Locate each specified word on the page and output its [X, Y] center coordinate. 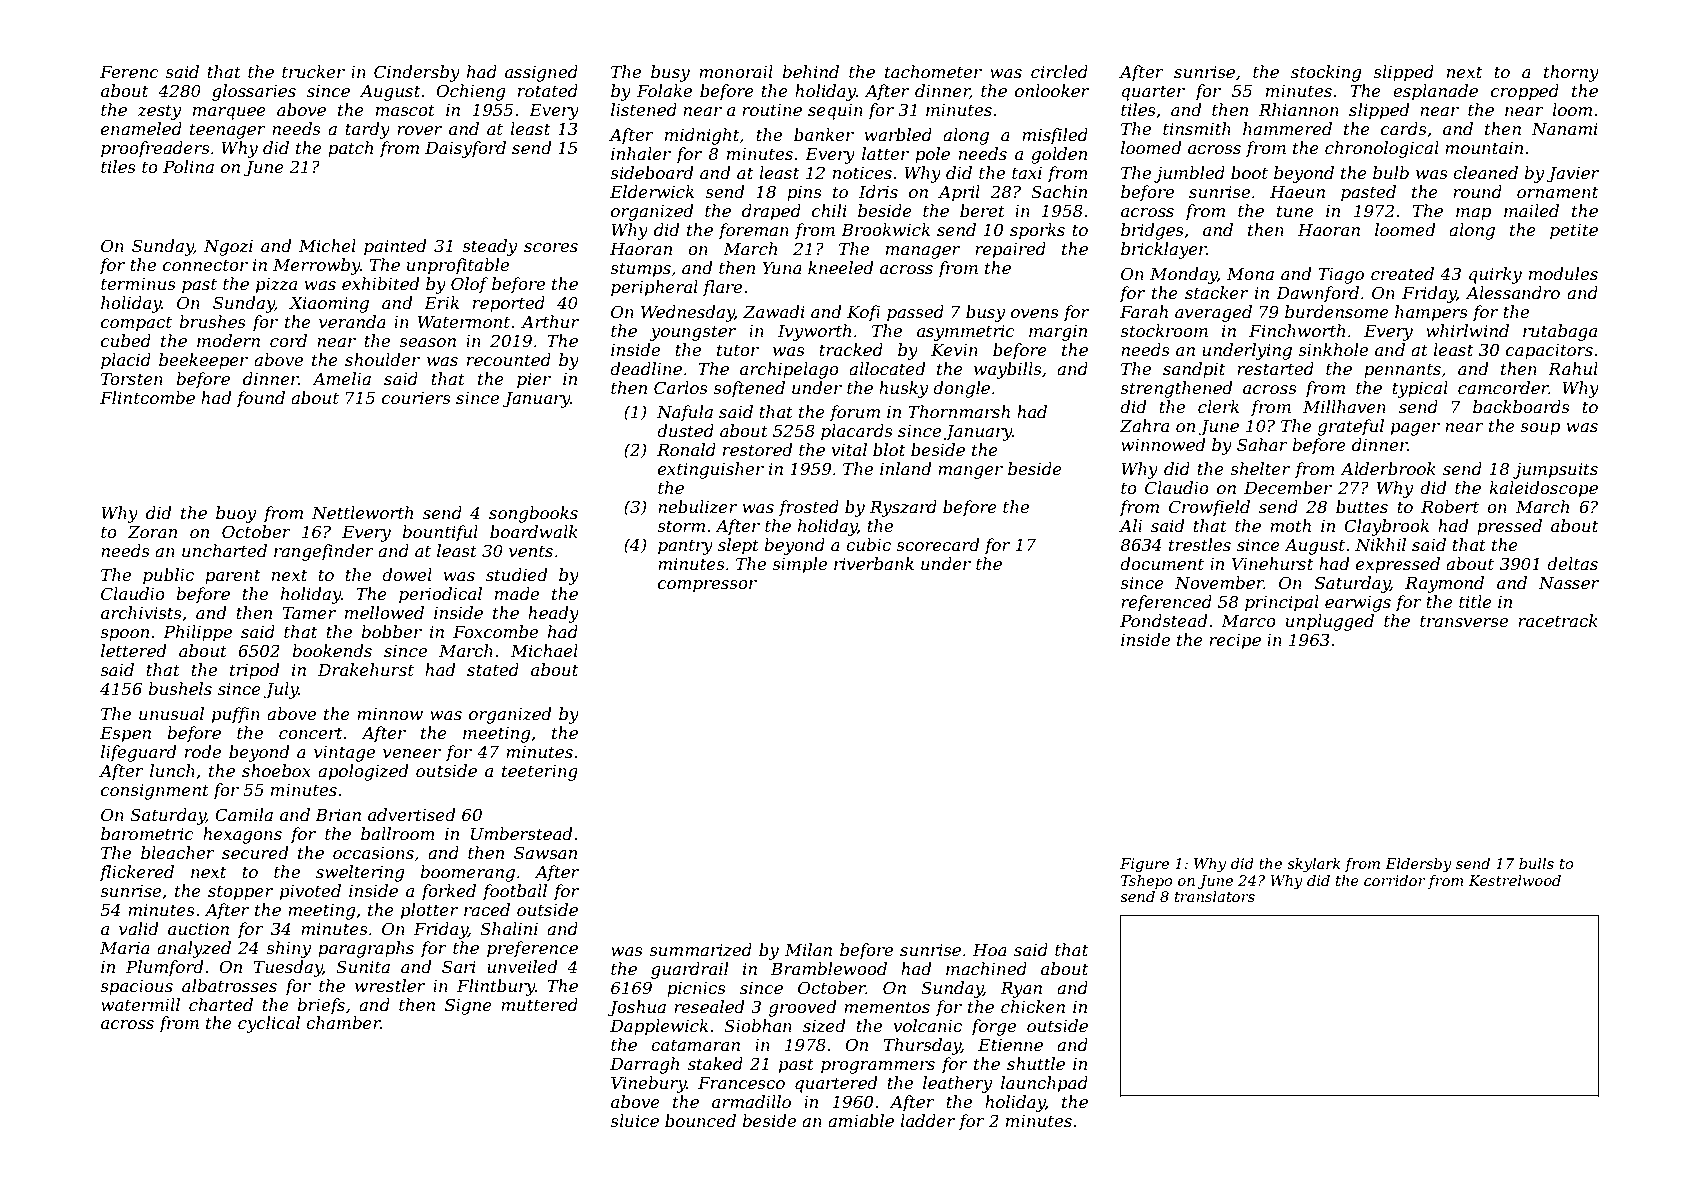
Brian [338, 815]
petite [1574, 232]
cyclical [269, 1024]
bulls [1536, 863]
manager [923, 252]
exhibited [380, 283]
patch [350, 149]
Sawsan [545, 852]
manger [970, 472]
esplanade [1435, 92]
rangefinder [324, 552]
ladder [927, 1120]
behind [810, 71]
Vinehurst [1272, 563]
